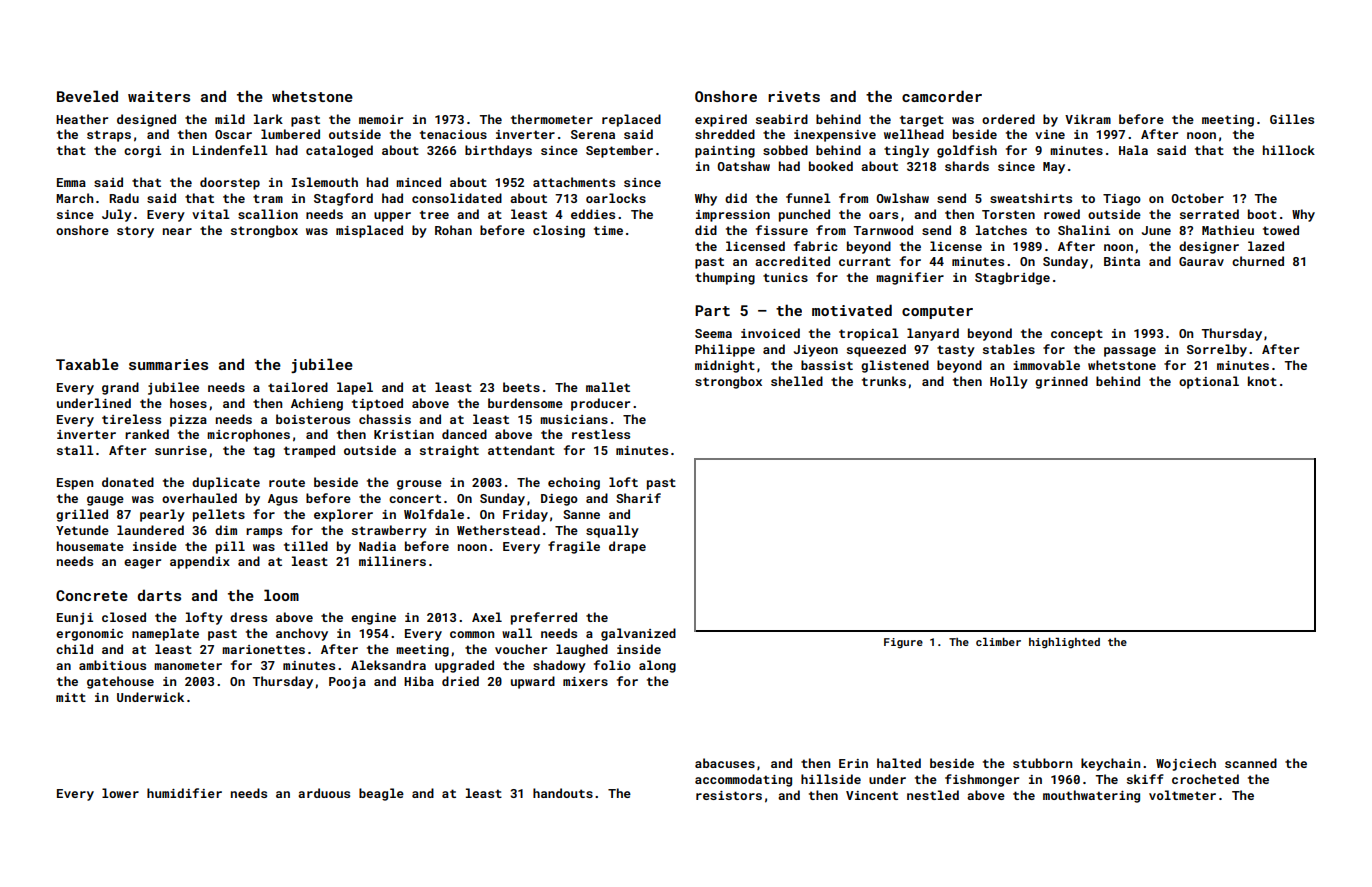  What do you see at coordinates (184, 793) in the document?
I see `humidifier` at bounding box center [184, 793].
